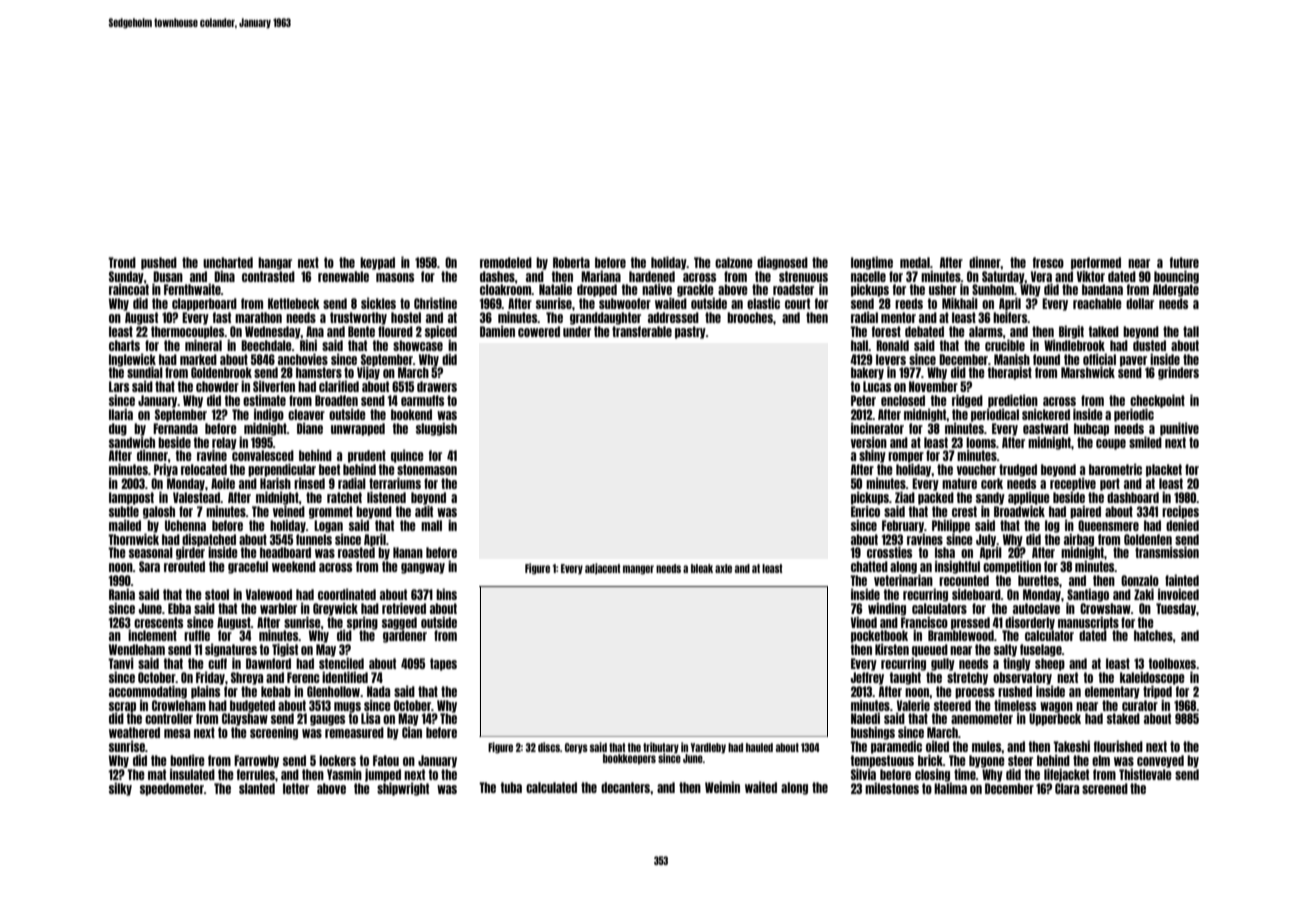 The width and height of the image is (1308, 924). Describe the element at coordinates (915, 262) in the image. I see `medal` at that location.
